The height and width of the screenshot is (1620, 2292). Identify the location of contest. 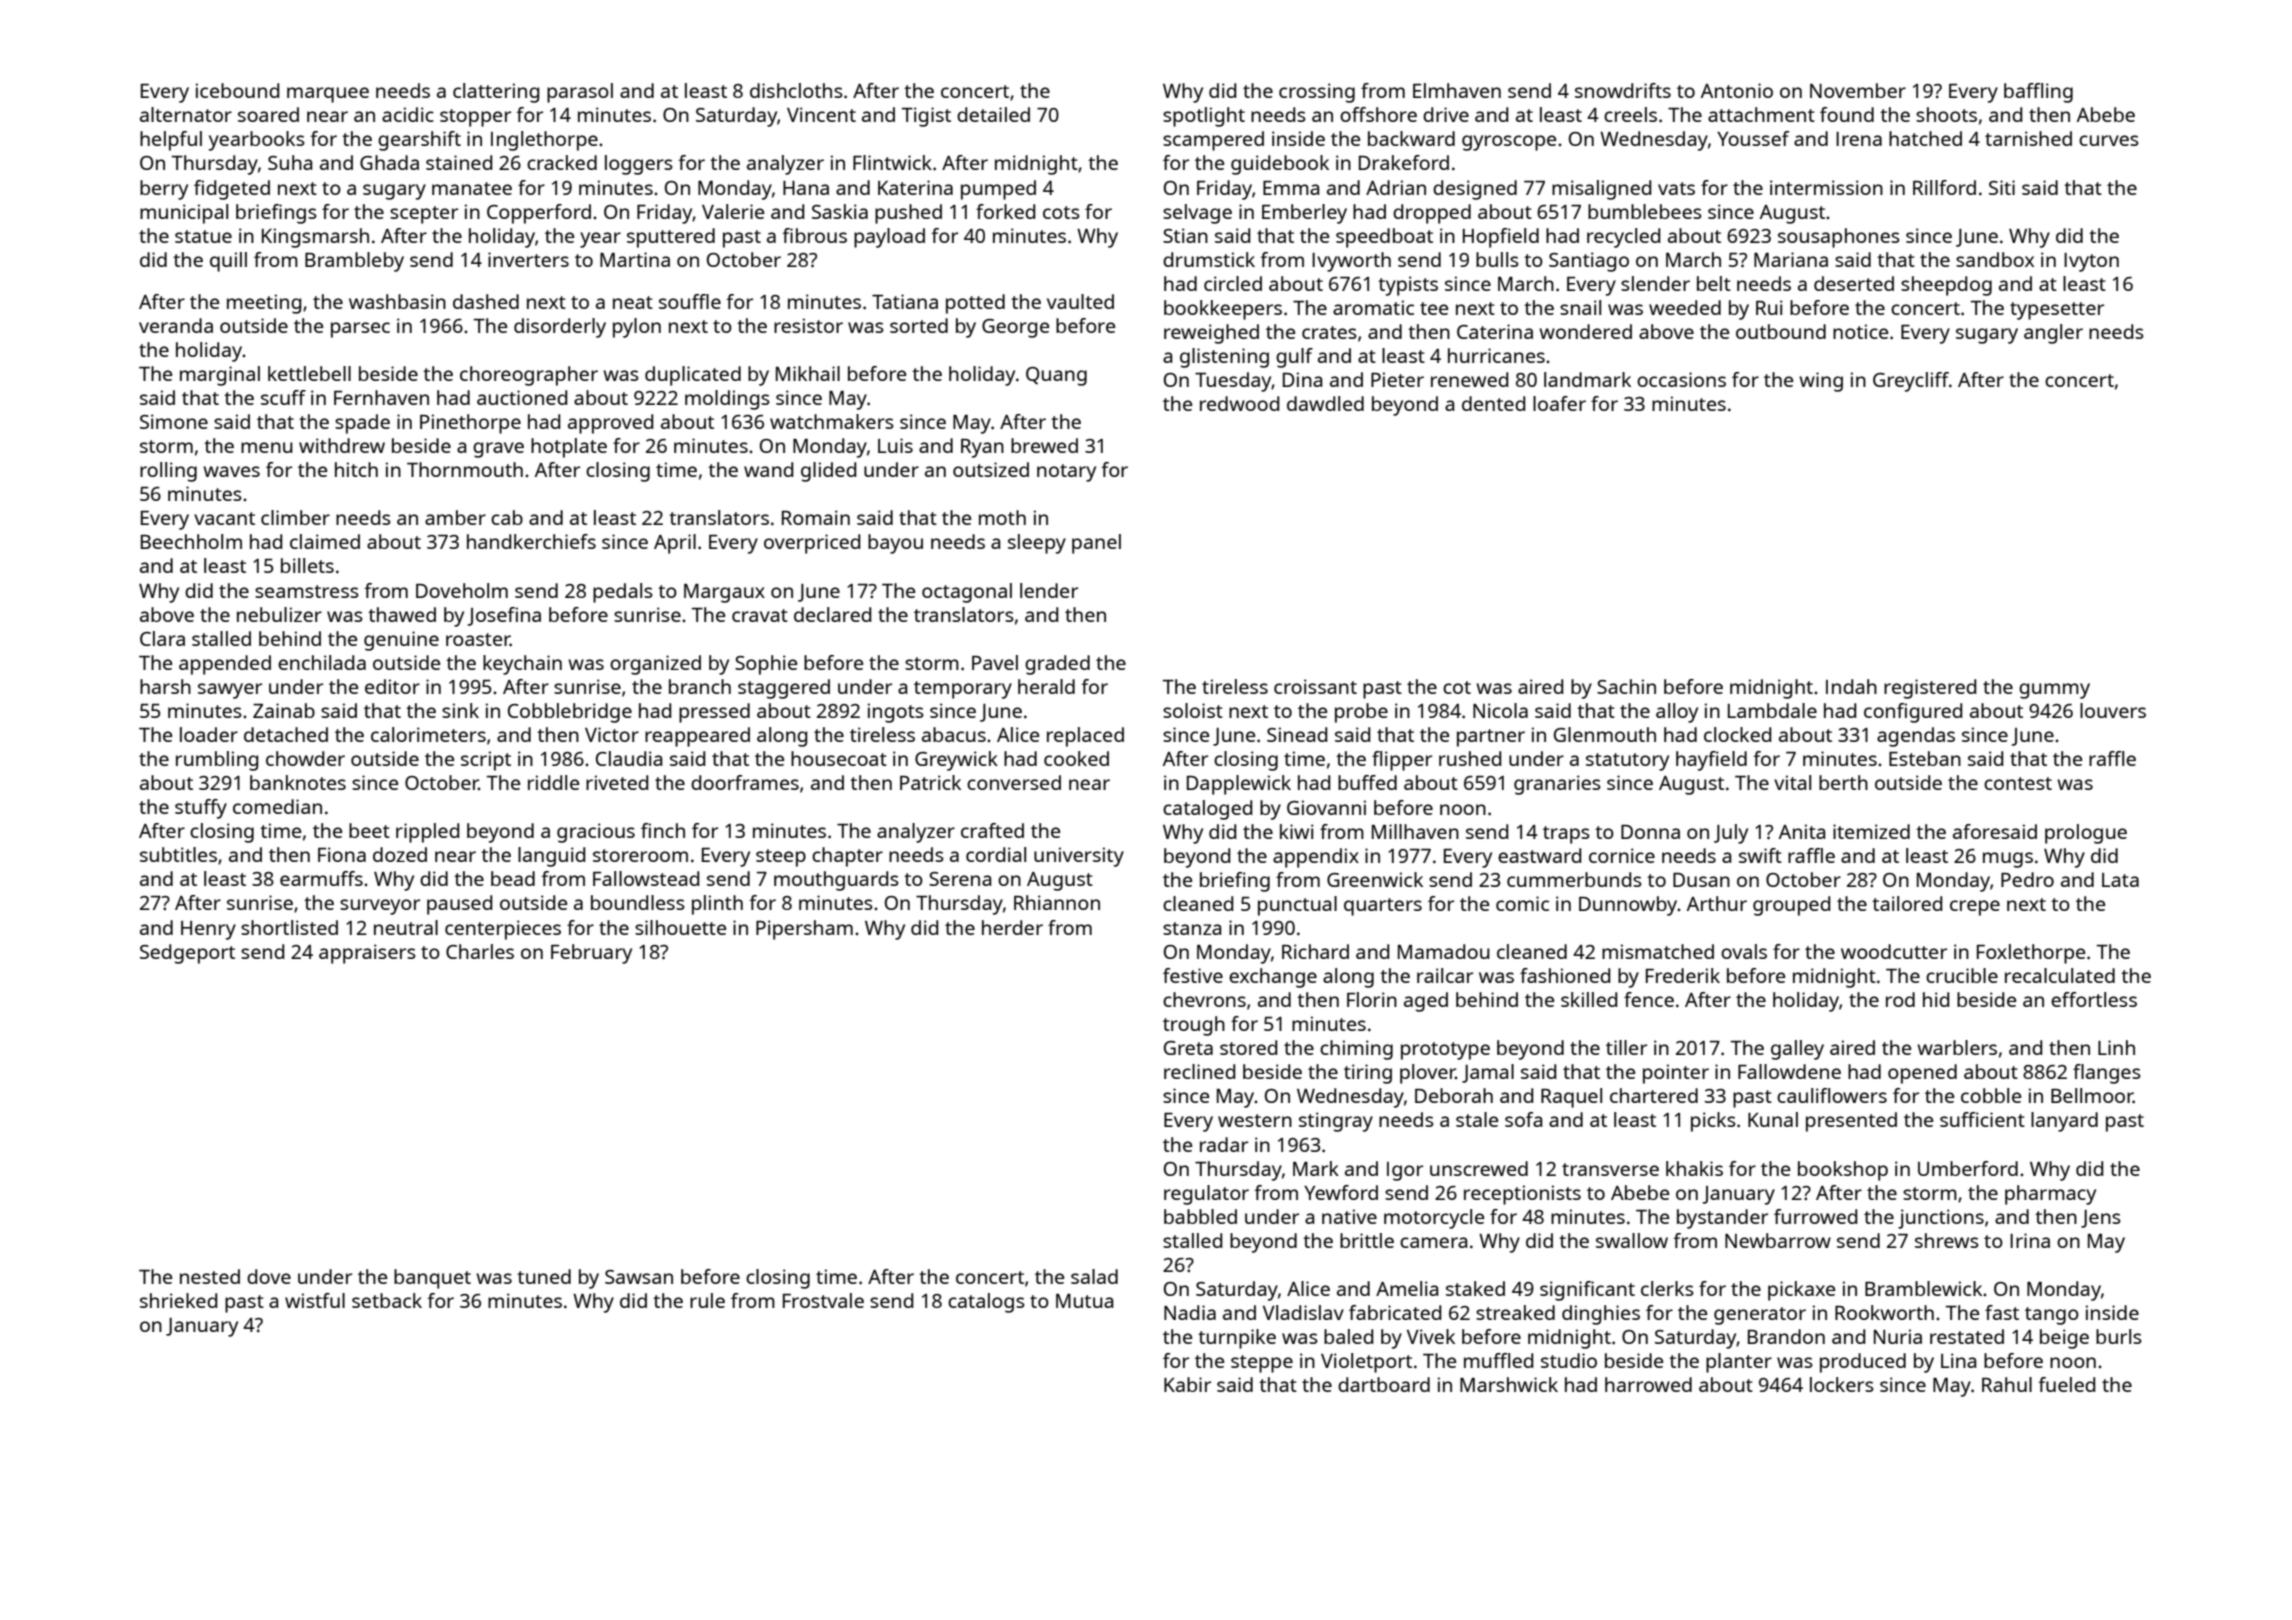
(2018, 783).
